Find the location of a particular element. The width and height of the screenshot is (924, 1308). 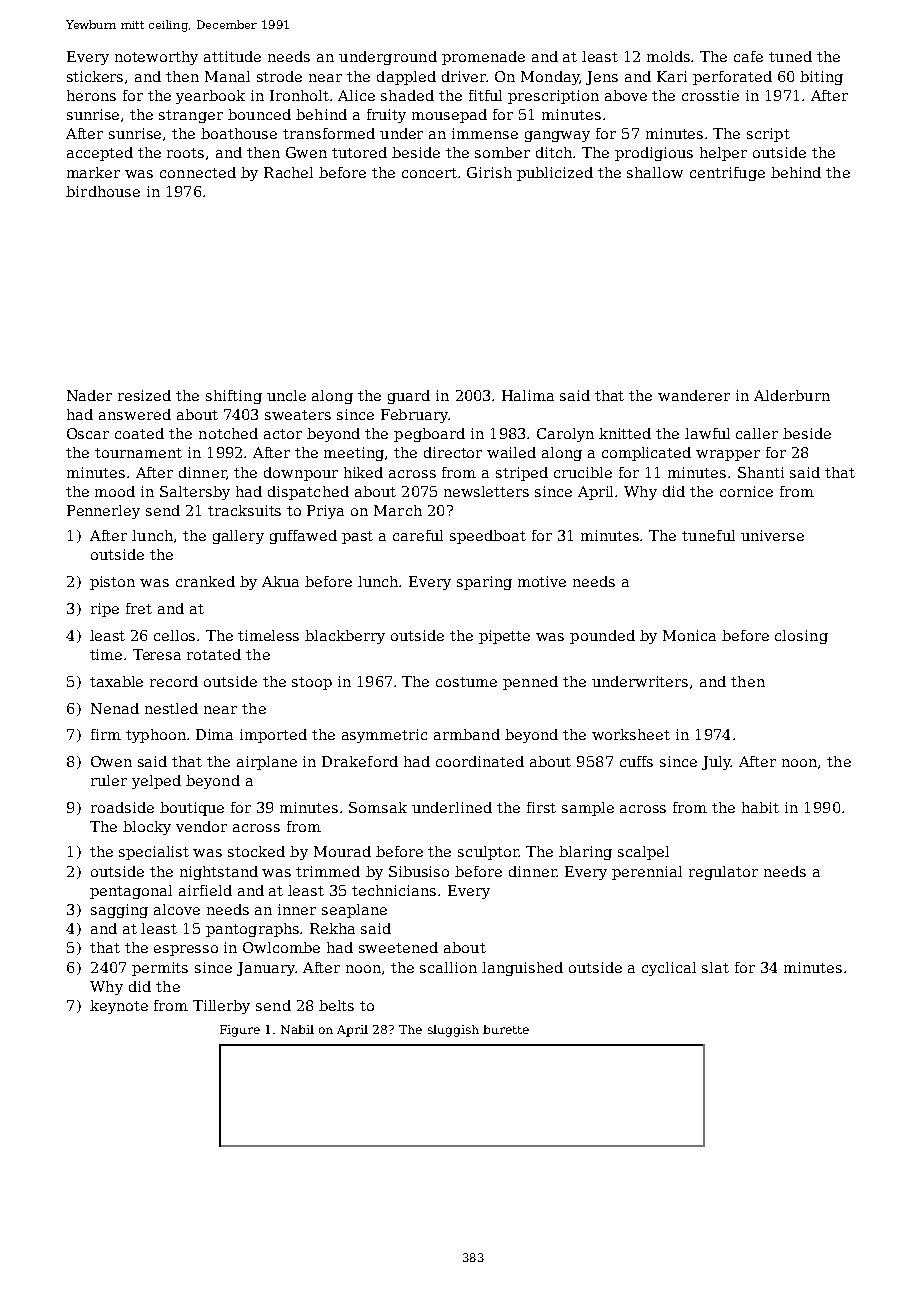

keynote is located at coordinates (119, 1007).
